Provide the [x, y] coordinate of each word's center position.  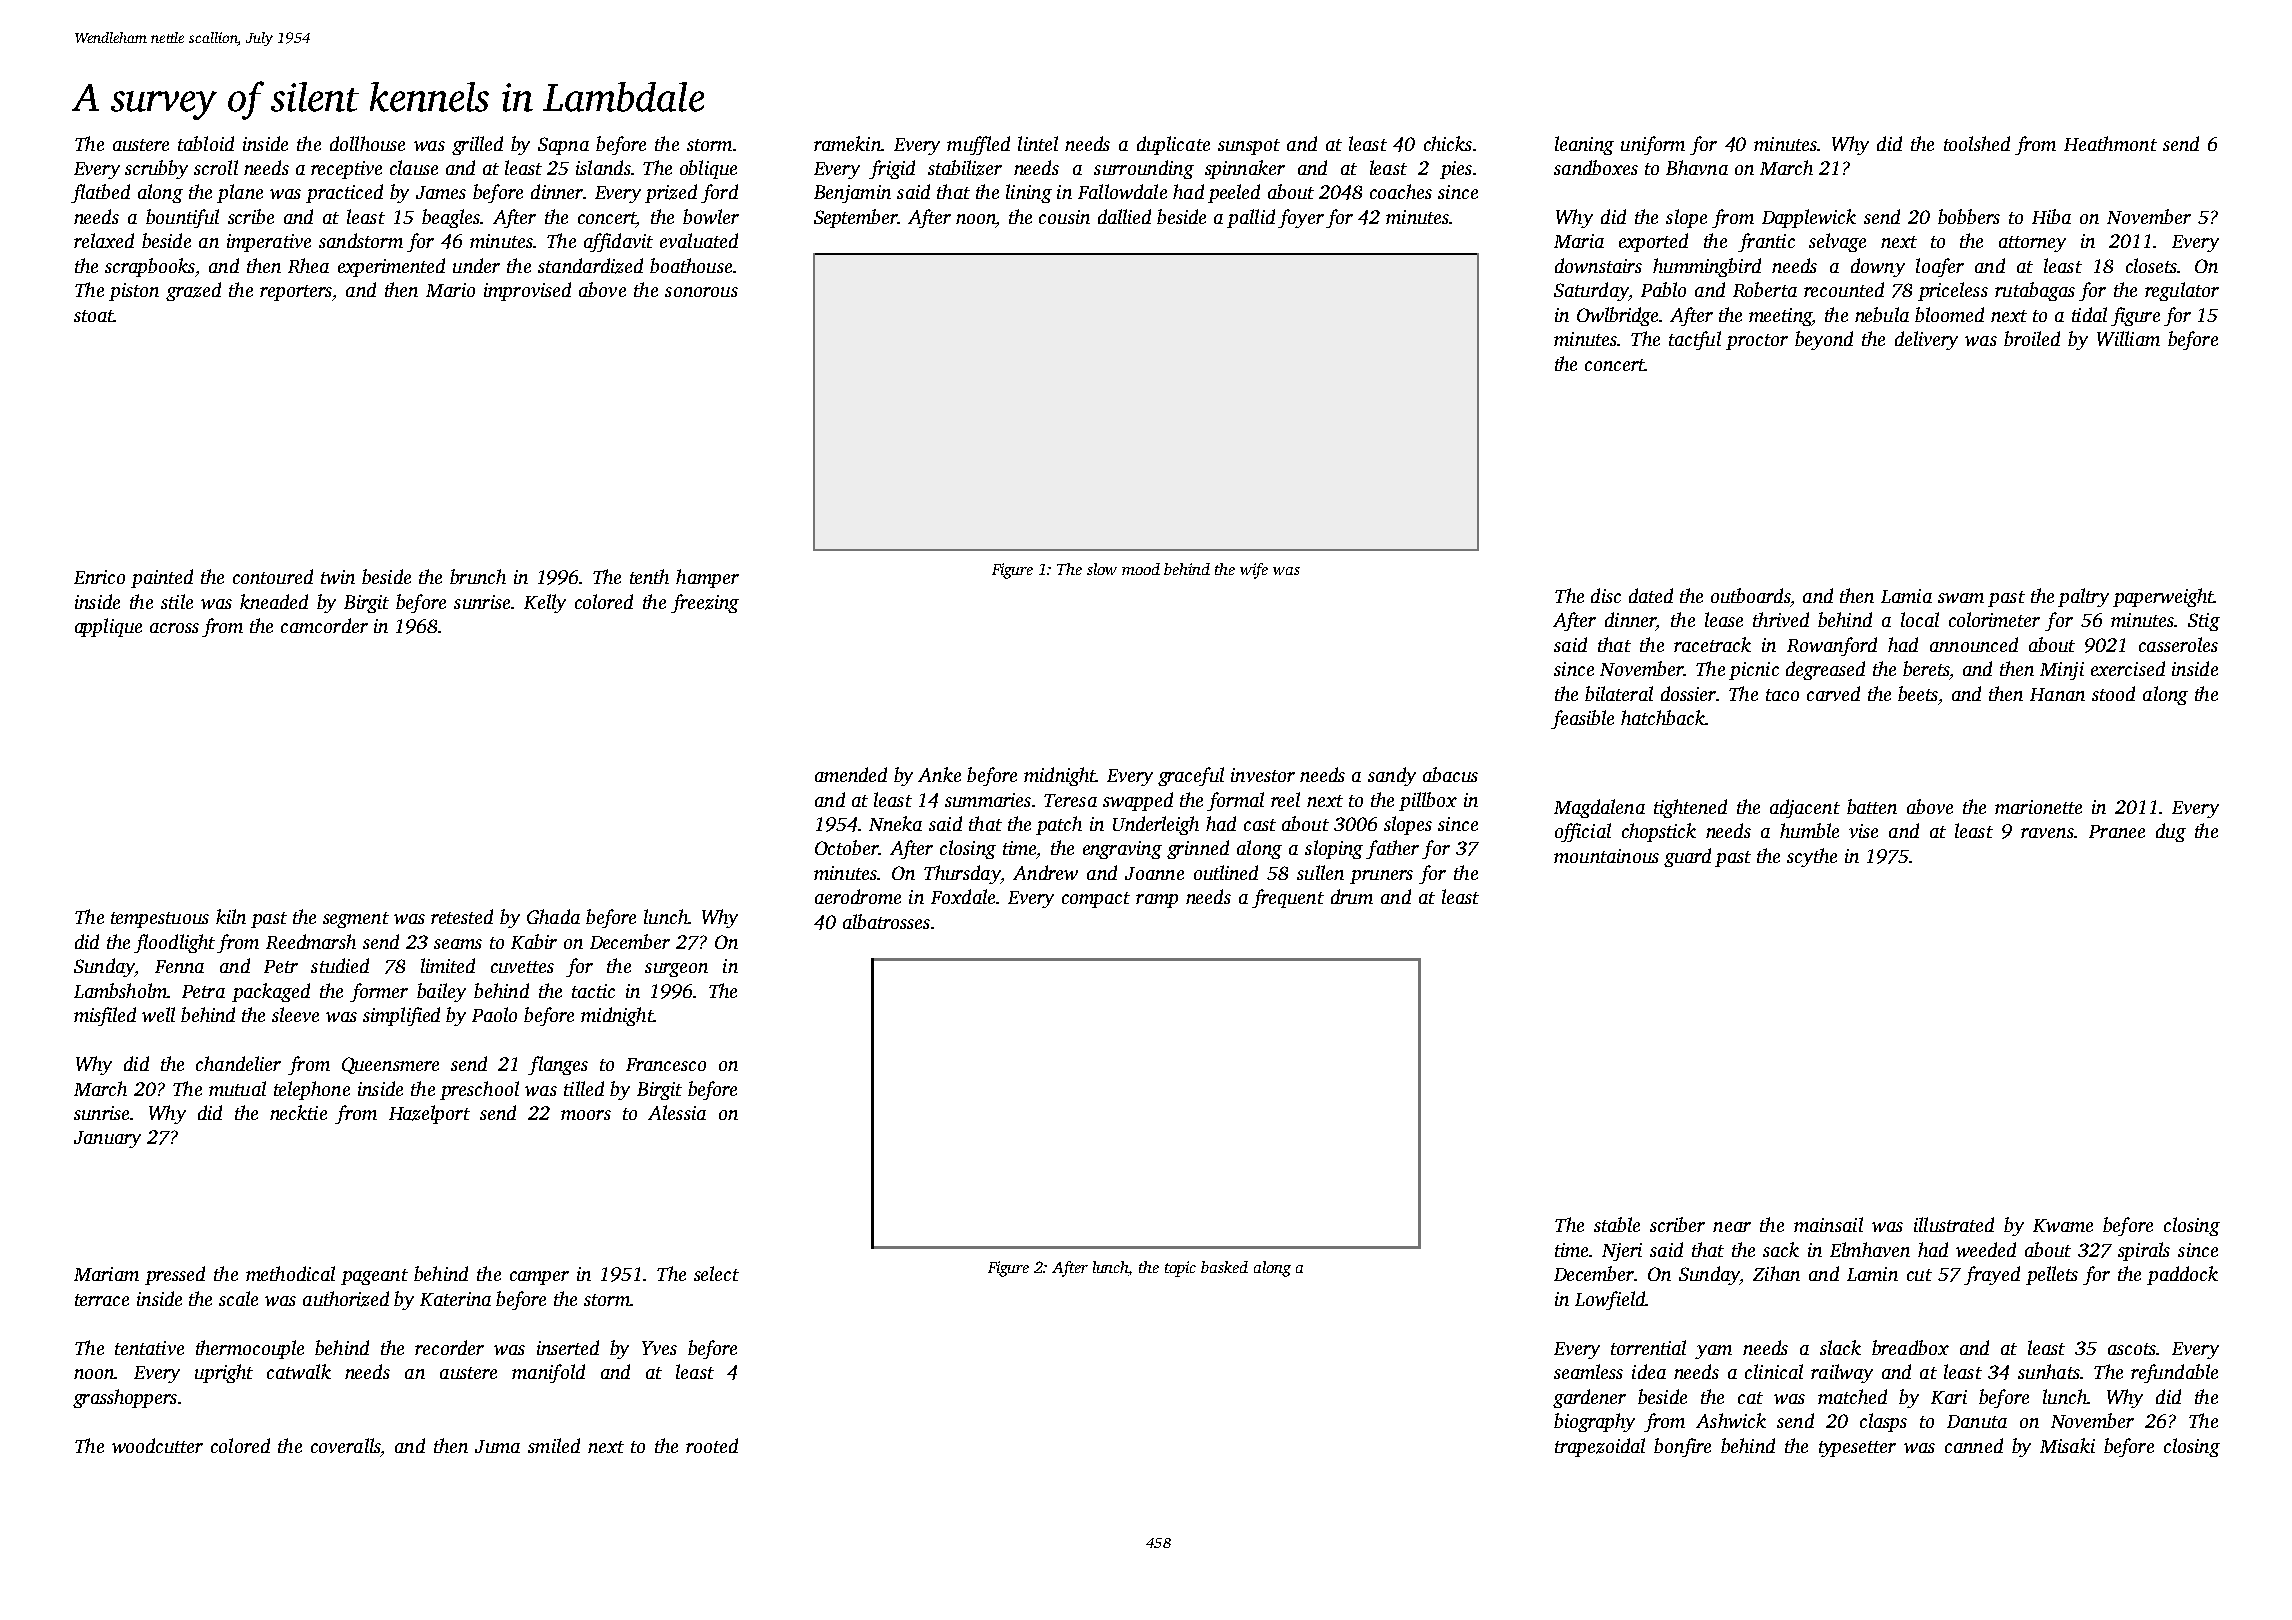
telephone [312, 1090]
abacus [1450, 774]
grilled [477, 145]
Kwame [2063, 1225]
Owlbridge [1617, 316]
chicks [1448, 143]
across [174, 628]
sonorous [701, 292]
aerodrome [858, 896]
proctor [1757, 342]
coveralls [346, 1445]
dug [2171, 832]
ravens [2047, 833]
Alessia [677, 1112]
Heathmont [2110, 143]
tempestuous [160, 920]
